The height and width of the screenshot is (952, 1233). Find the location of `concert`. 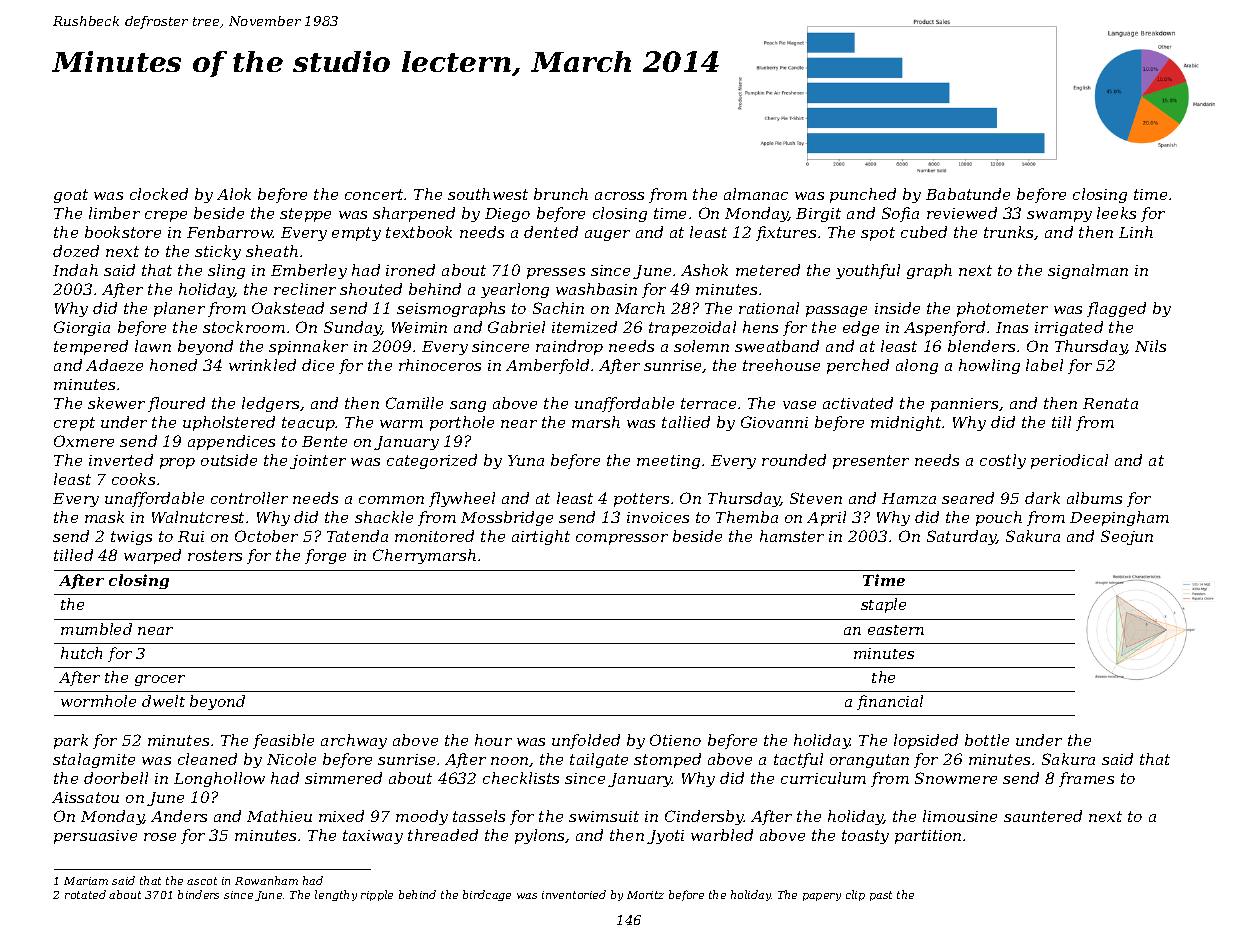

concert is located at coordinates (375, 194).
